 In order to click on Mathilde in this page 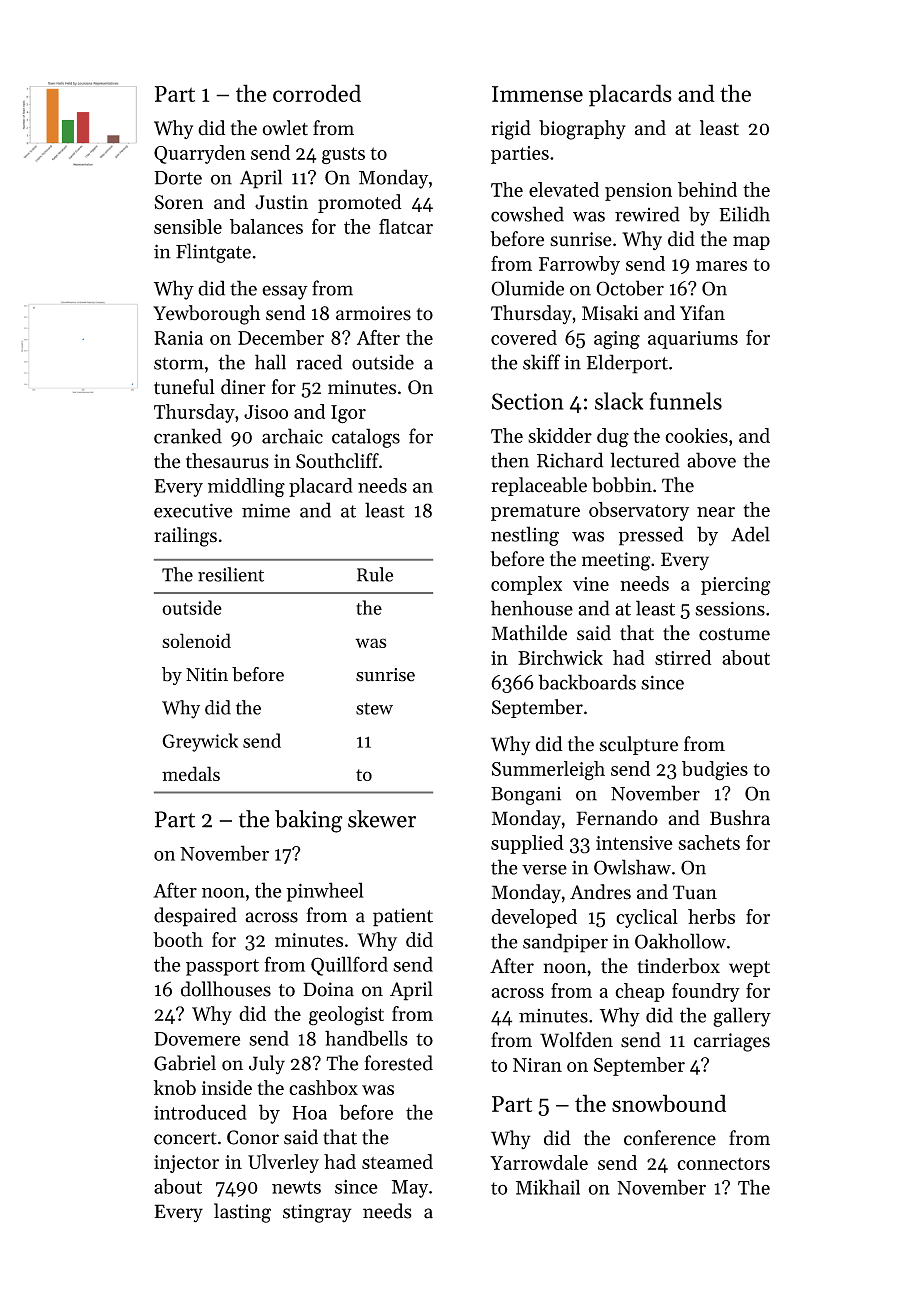, I will do `click(529, 633)`.
